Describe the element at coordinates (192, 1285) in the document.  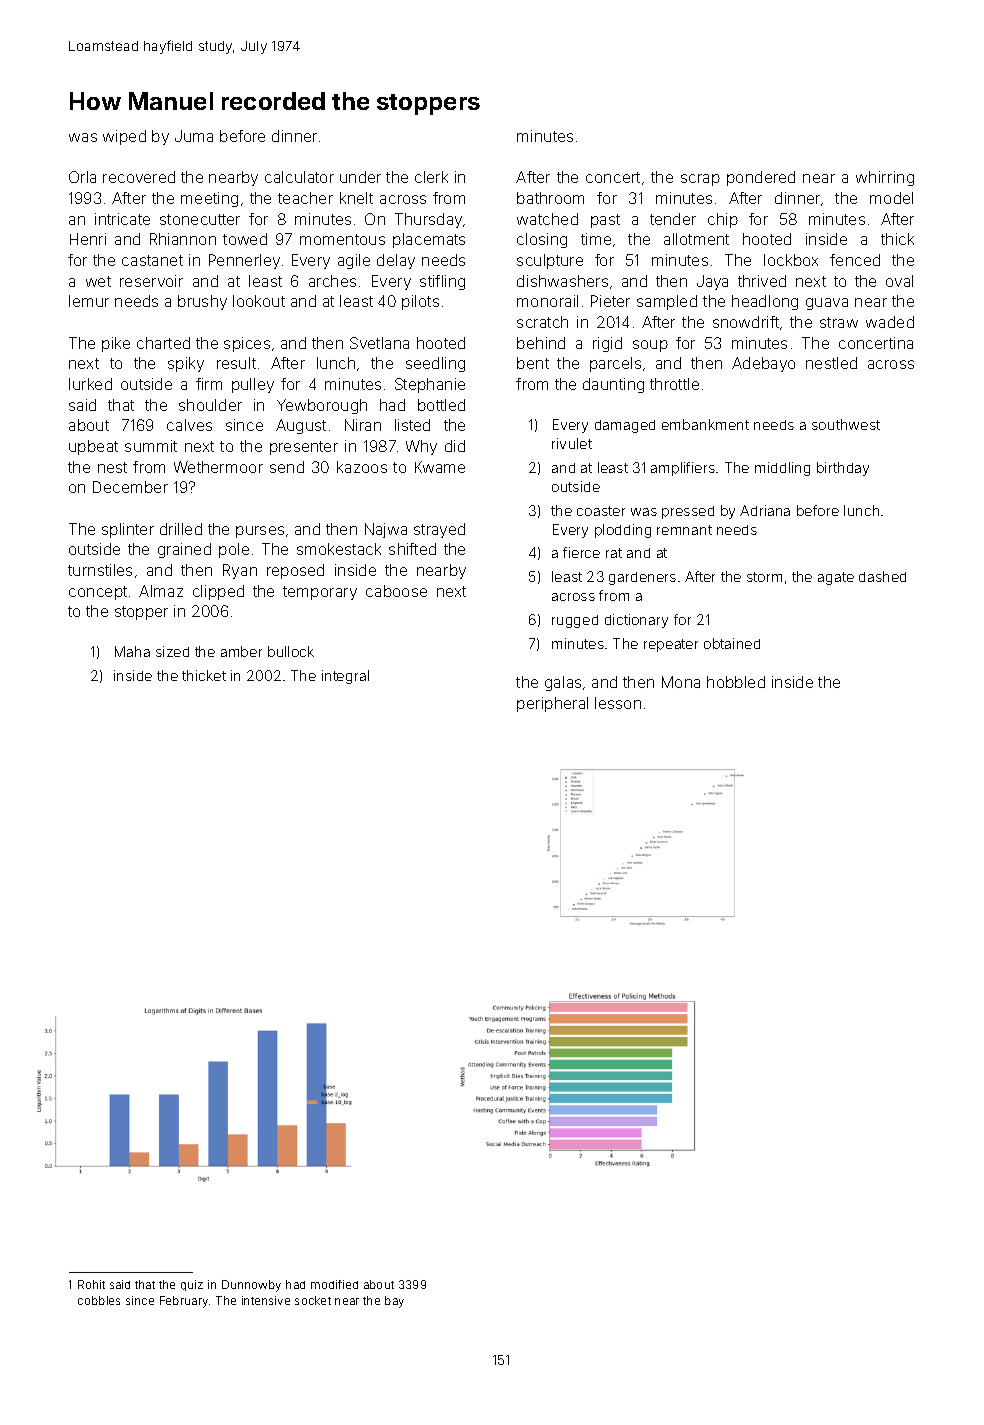
I see `quiz` at that location.
